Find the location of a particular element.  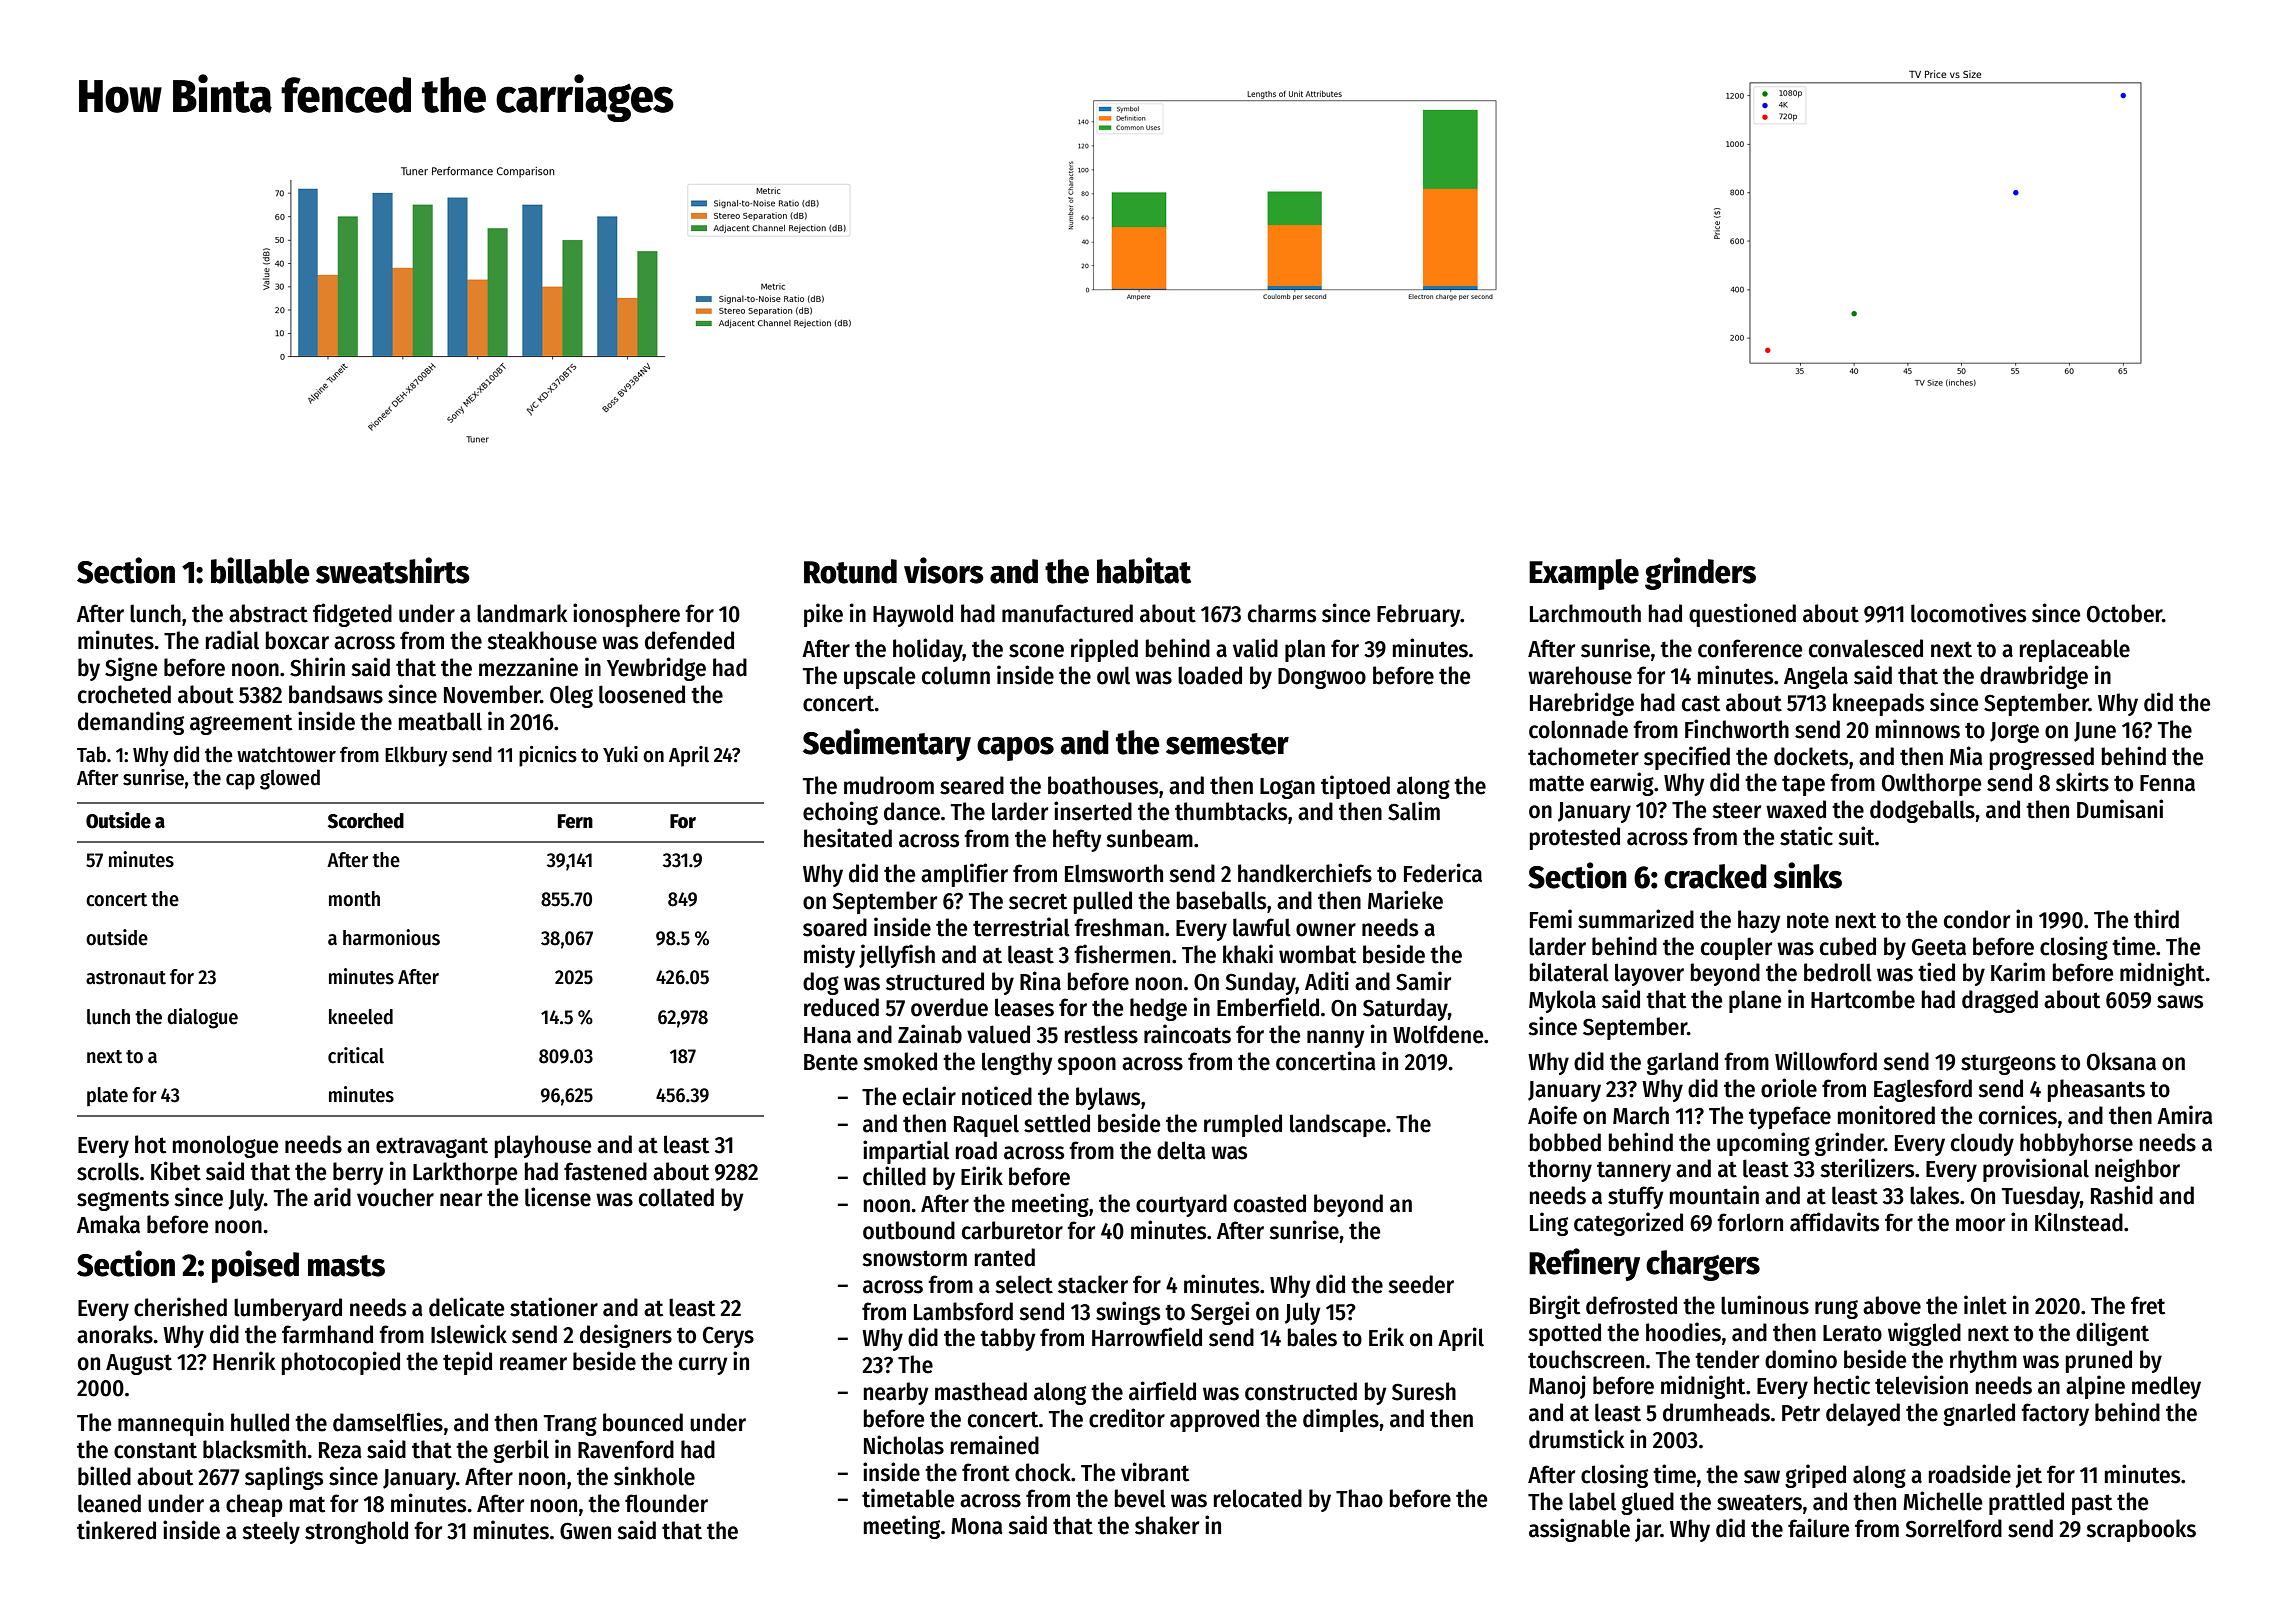

eclair is located at coordinates (929, 1096).
